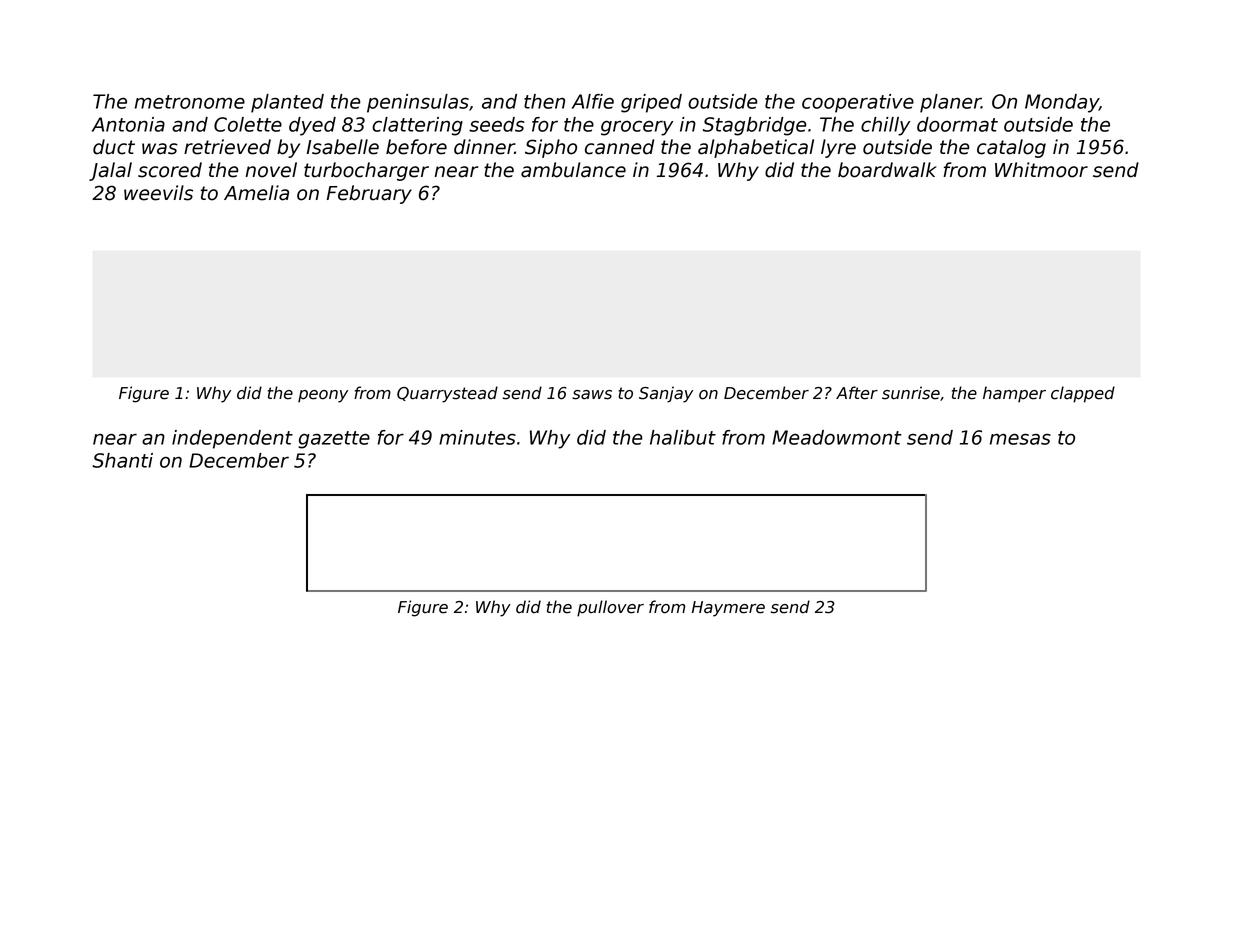  I want to click on halibut, so click(683, 437).
